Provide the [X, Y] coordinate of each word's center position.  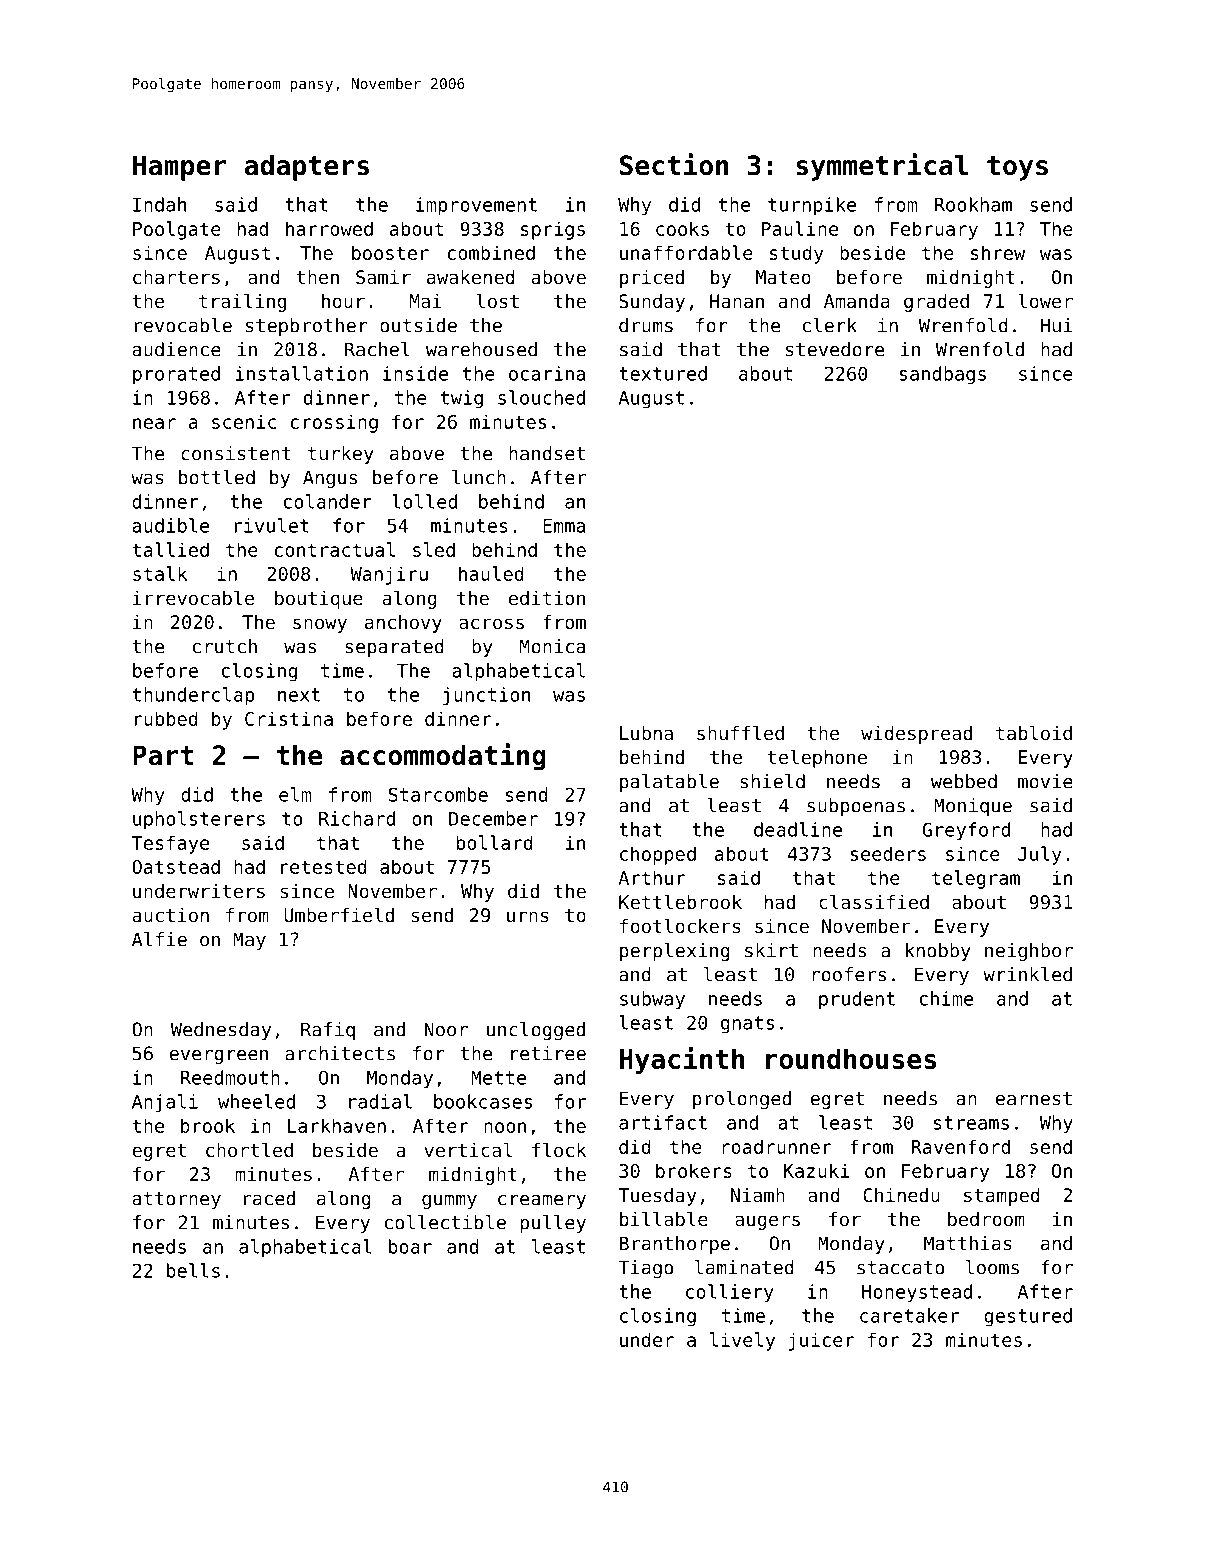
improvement [476, 206]
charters [176, 277]
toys [1017, 168]
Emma [564, 526]
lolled [424, 501]
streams [971, 1123]
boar [410, 1246]
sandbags [942, 375]
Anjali [165, 1103]
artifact [663, 1122]
